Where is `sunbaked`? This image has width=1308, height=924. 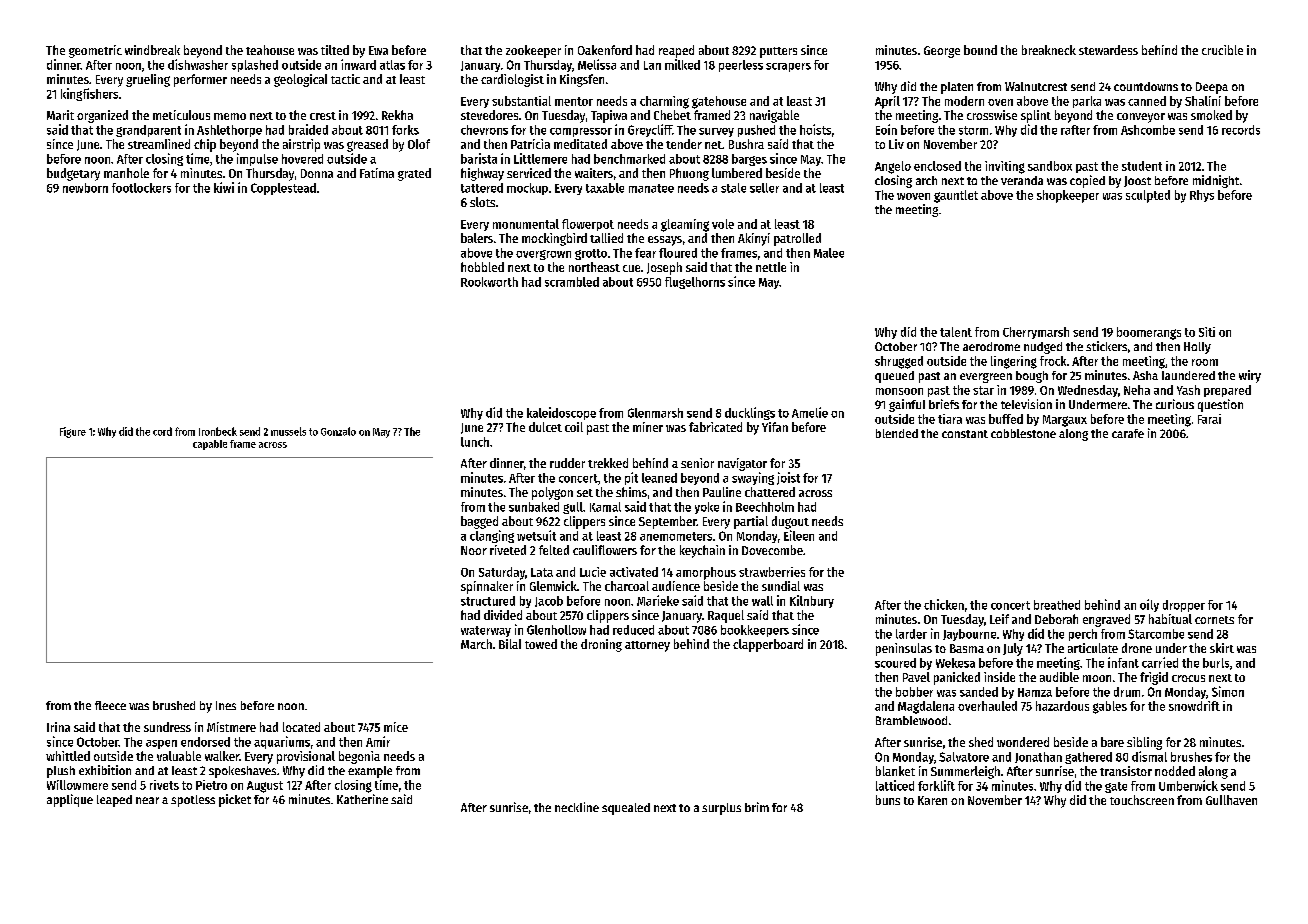 sunbaked is located at coordinates (534, 507).
